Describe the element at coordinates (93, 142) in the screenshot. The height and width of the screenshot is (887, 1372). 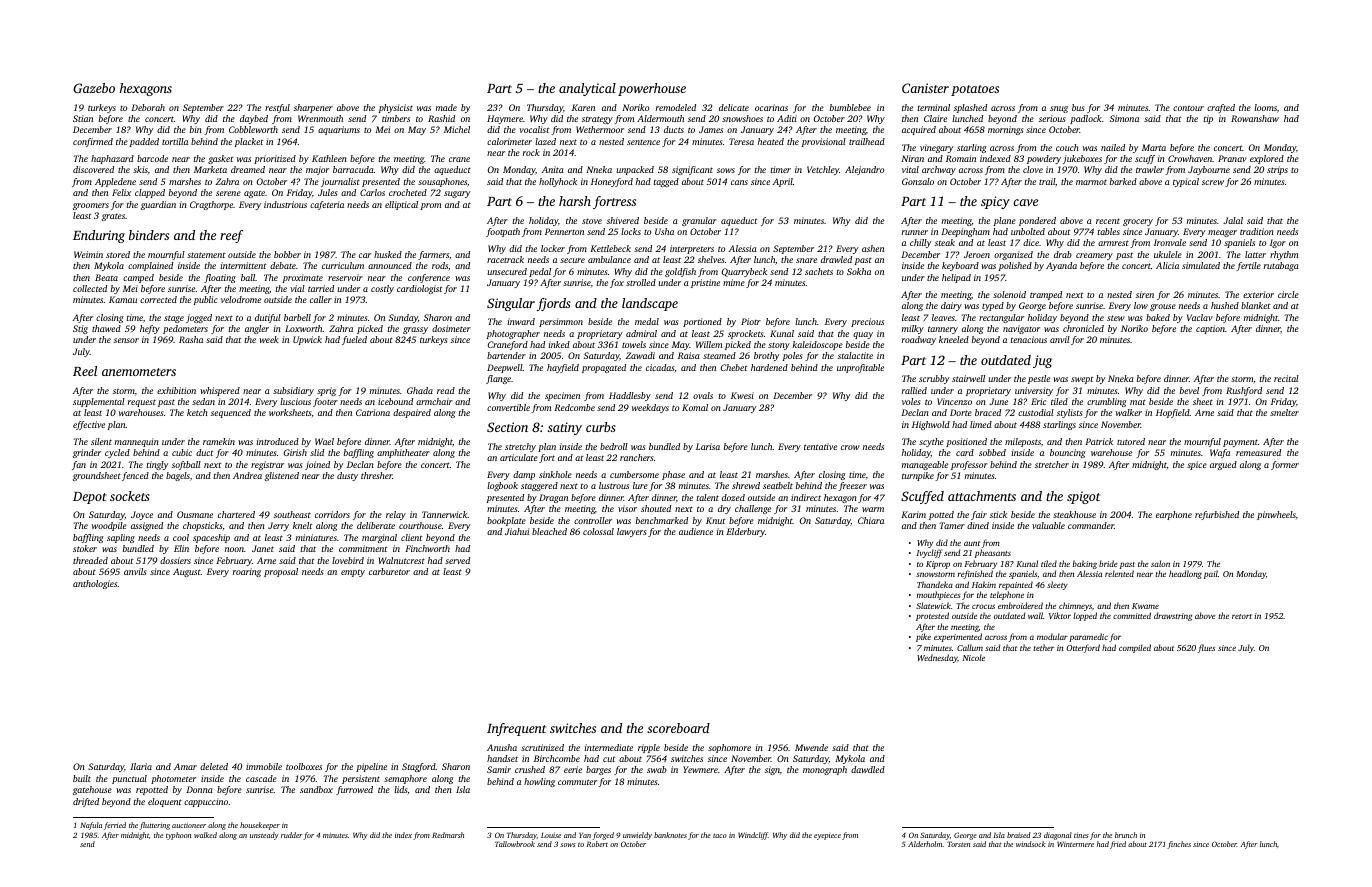
I see `confirmed` at that location.
